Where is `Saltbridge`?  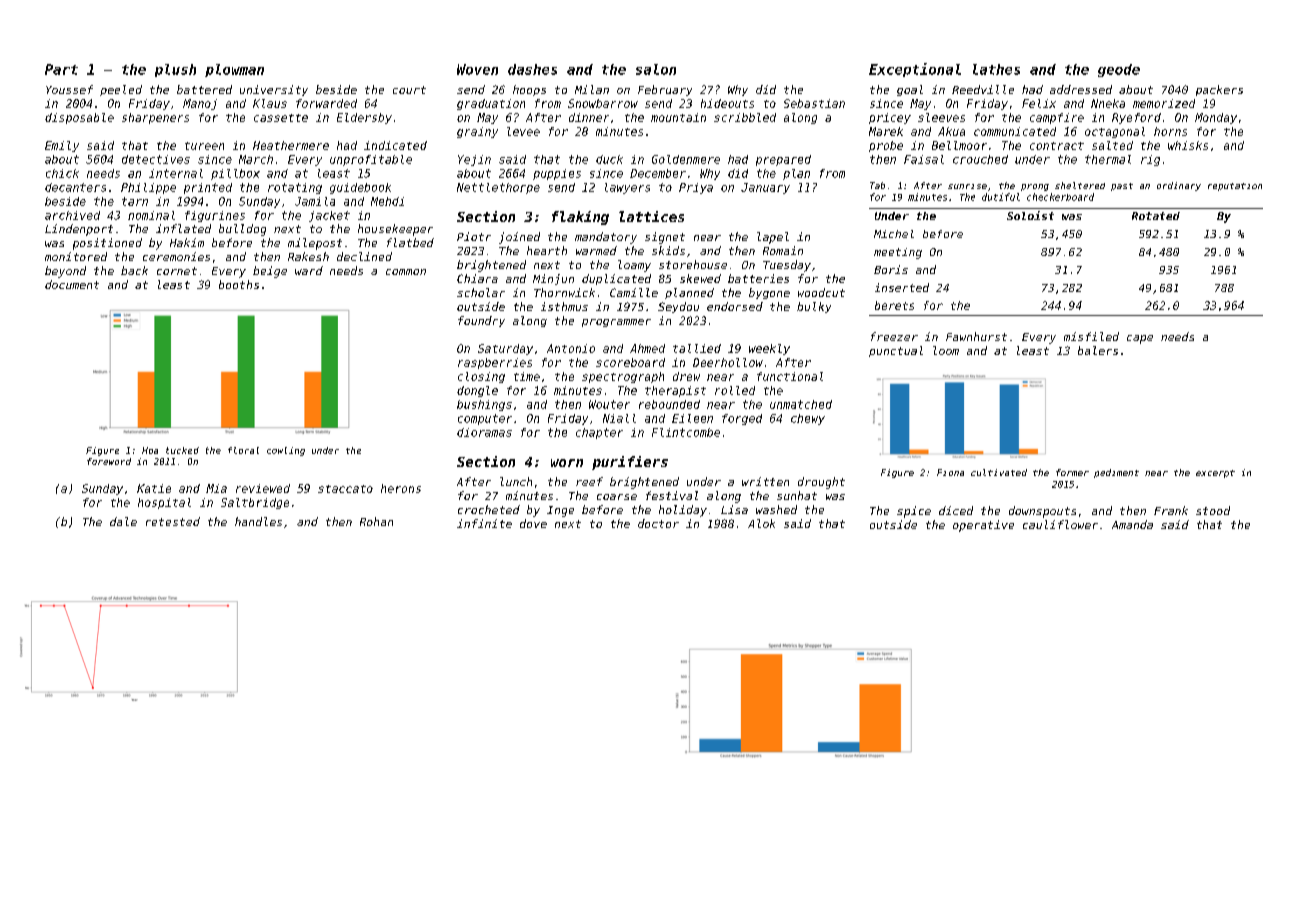
Saltbridge is located at coordinates (255, 503).
